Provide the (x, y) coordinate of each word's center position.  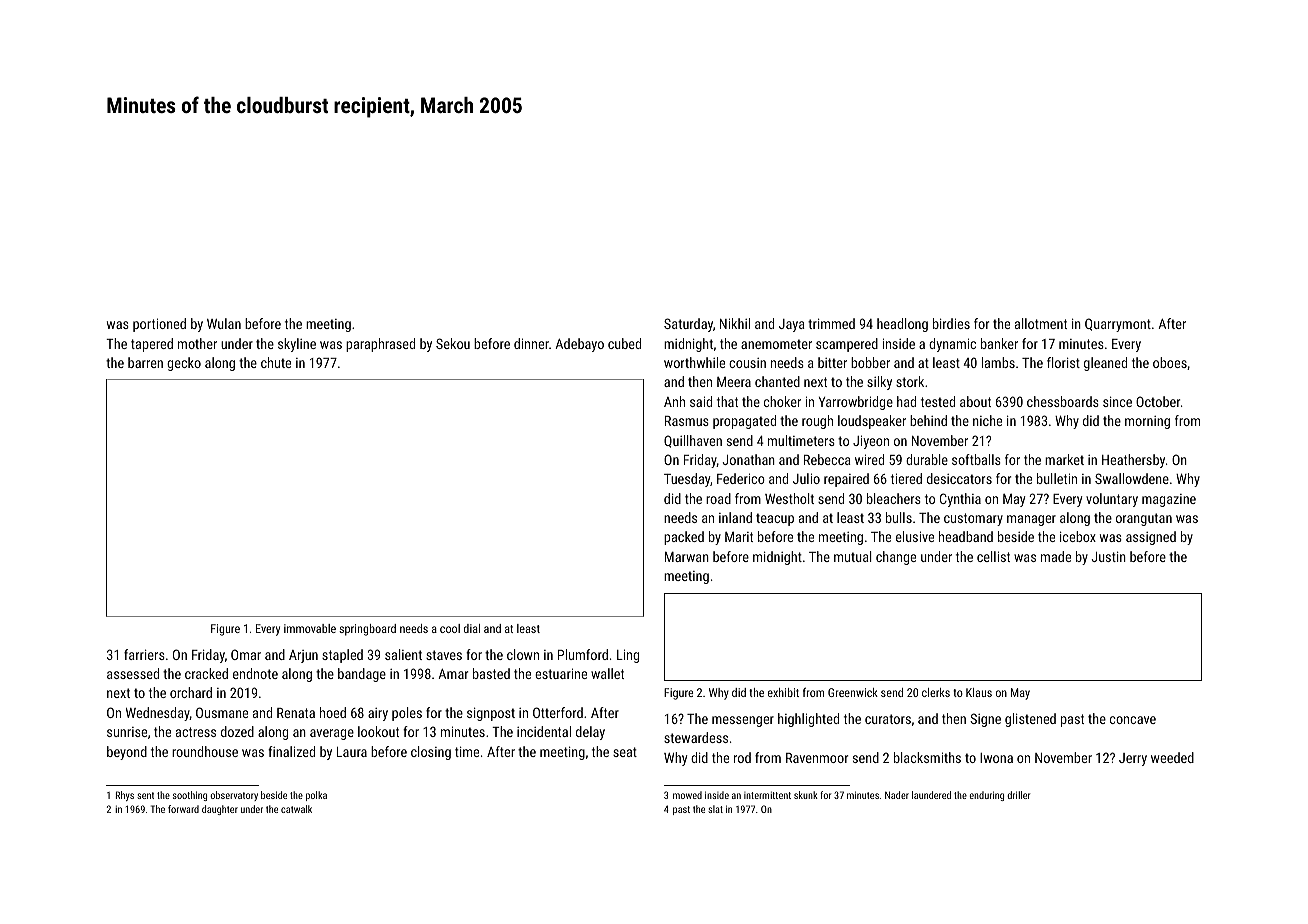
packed (684, 538)
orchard (191, 692)
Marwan (687, 557)
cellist (993, 556)
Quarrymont (1118, 325)
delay (590, 733)
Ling (628, 656)
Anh (674, 401)
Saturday (688, 325)
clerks (936, 692)
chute (276, 362)
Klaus (979, 692)
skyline (297, 345)
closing (431, 753)
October (1158, 401)
